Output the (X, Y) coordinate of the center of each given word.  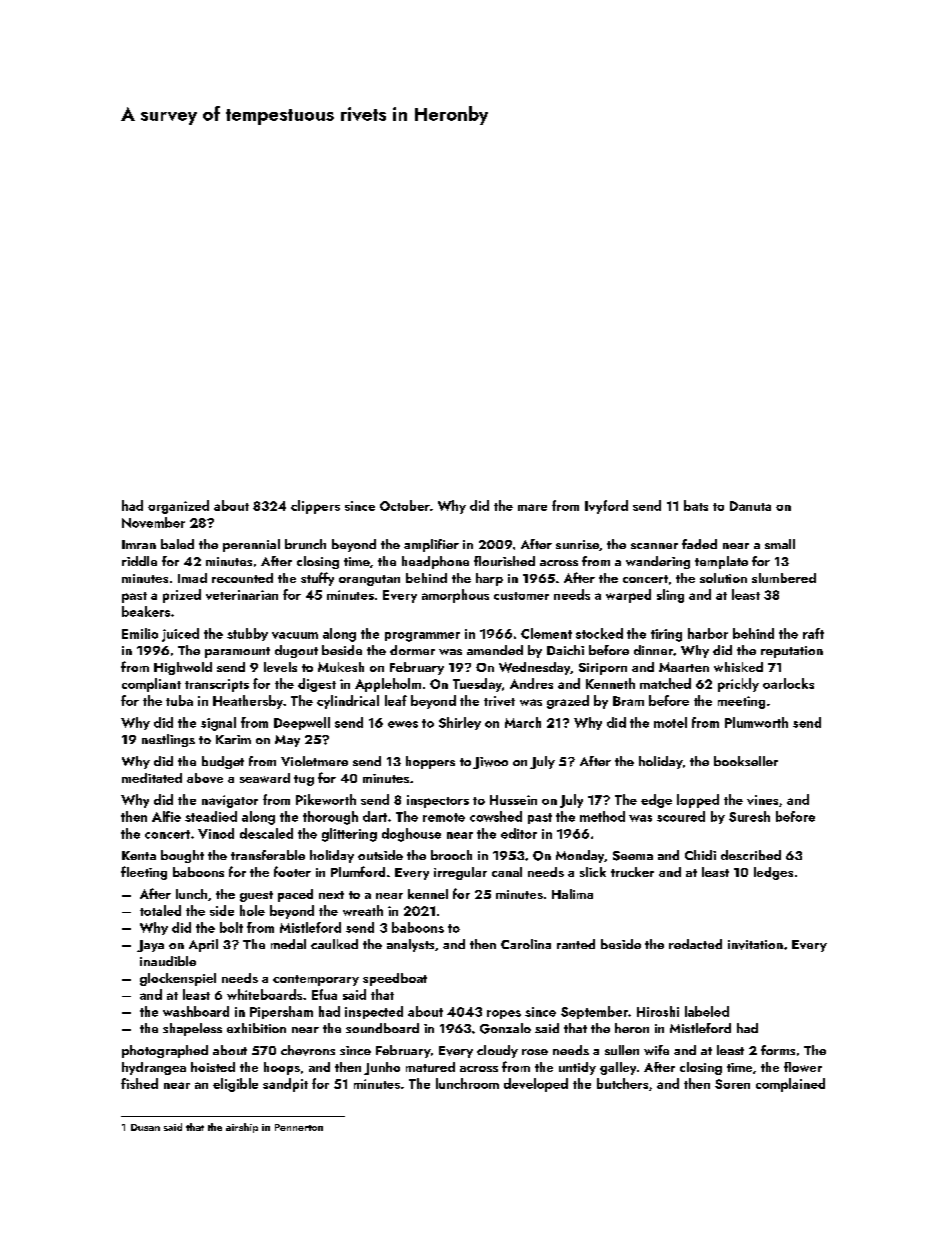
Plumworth (756, 722)
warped (628, 596)
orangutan (369, 580)
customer (521, 596)
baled (177, 544)
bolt (231, 927)
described (751, 855)
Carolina (526, 944)
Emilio (140, 633)
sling (670, 596)
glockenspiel (178, 979)
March (523, 722)
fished (139, 1083)
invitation (755, 945)
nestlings (168, 740)
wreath (363, 910)
